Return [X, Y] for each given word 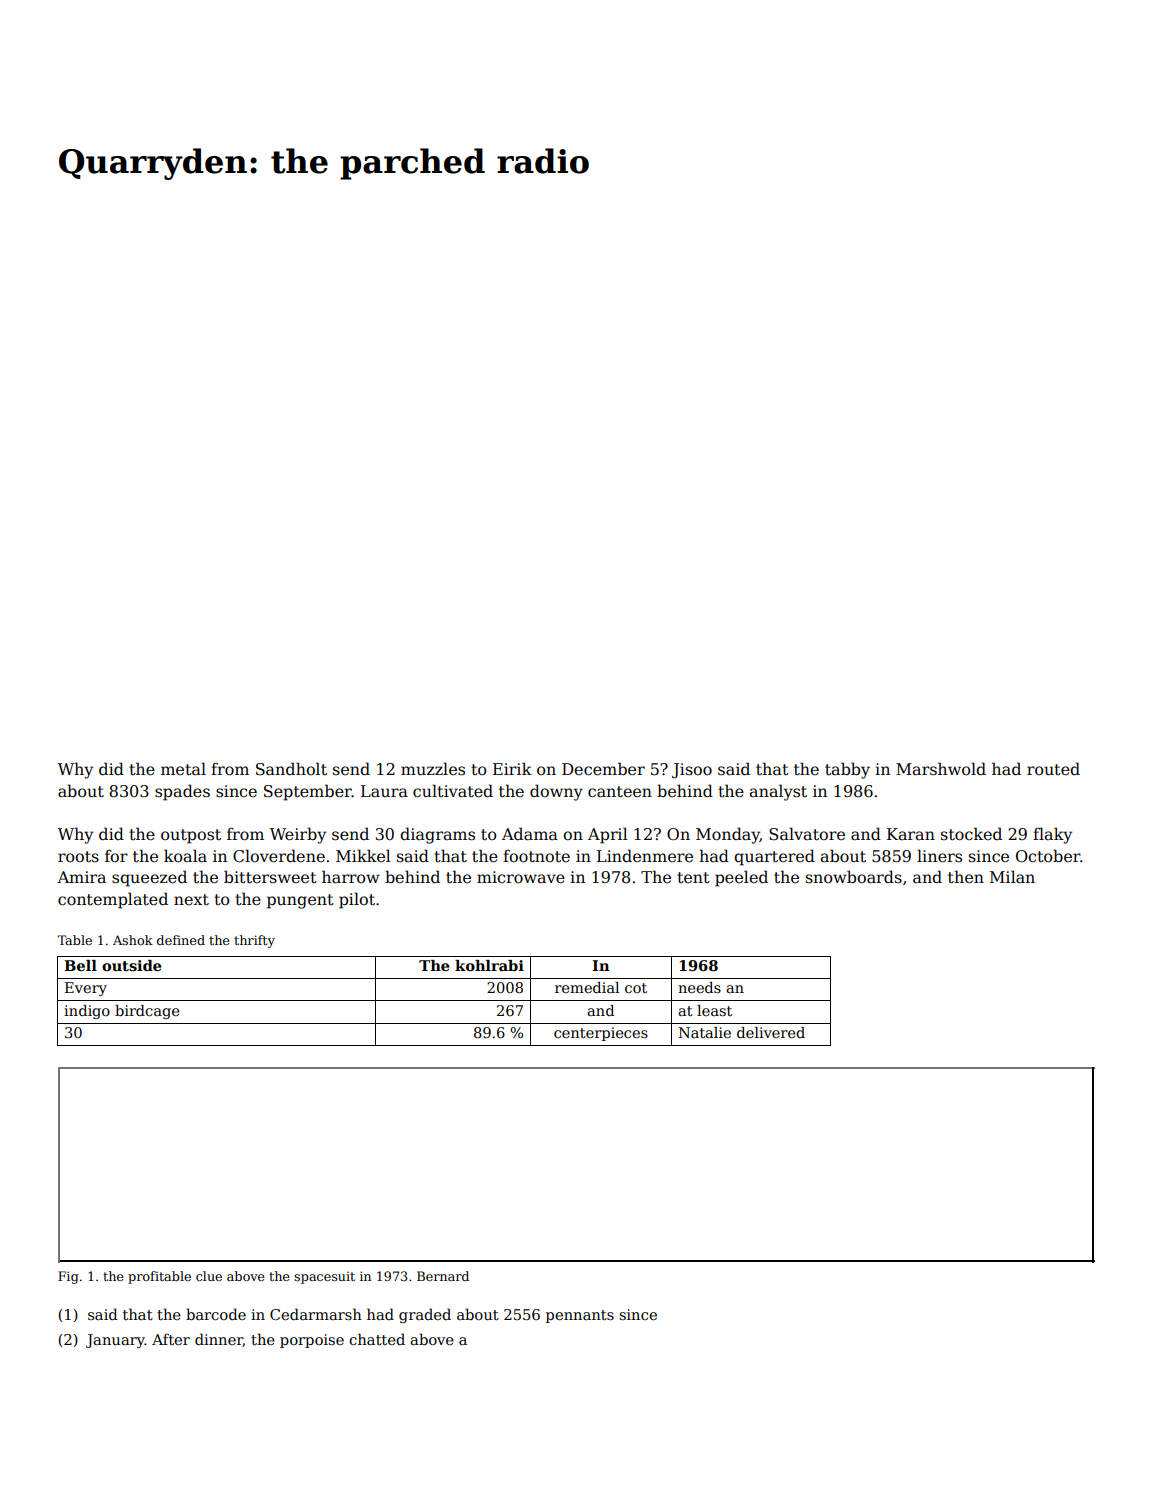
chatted [377, 1339]
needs [699, 987]
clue [209, 1276]
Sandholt [291, 769]
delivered [771, 1032]
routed [1053, 769]
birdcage [147, 1012]
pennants [580, 1316]
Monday [728, 835]
